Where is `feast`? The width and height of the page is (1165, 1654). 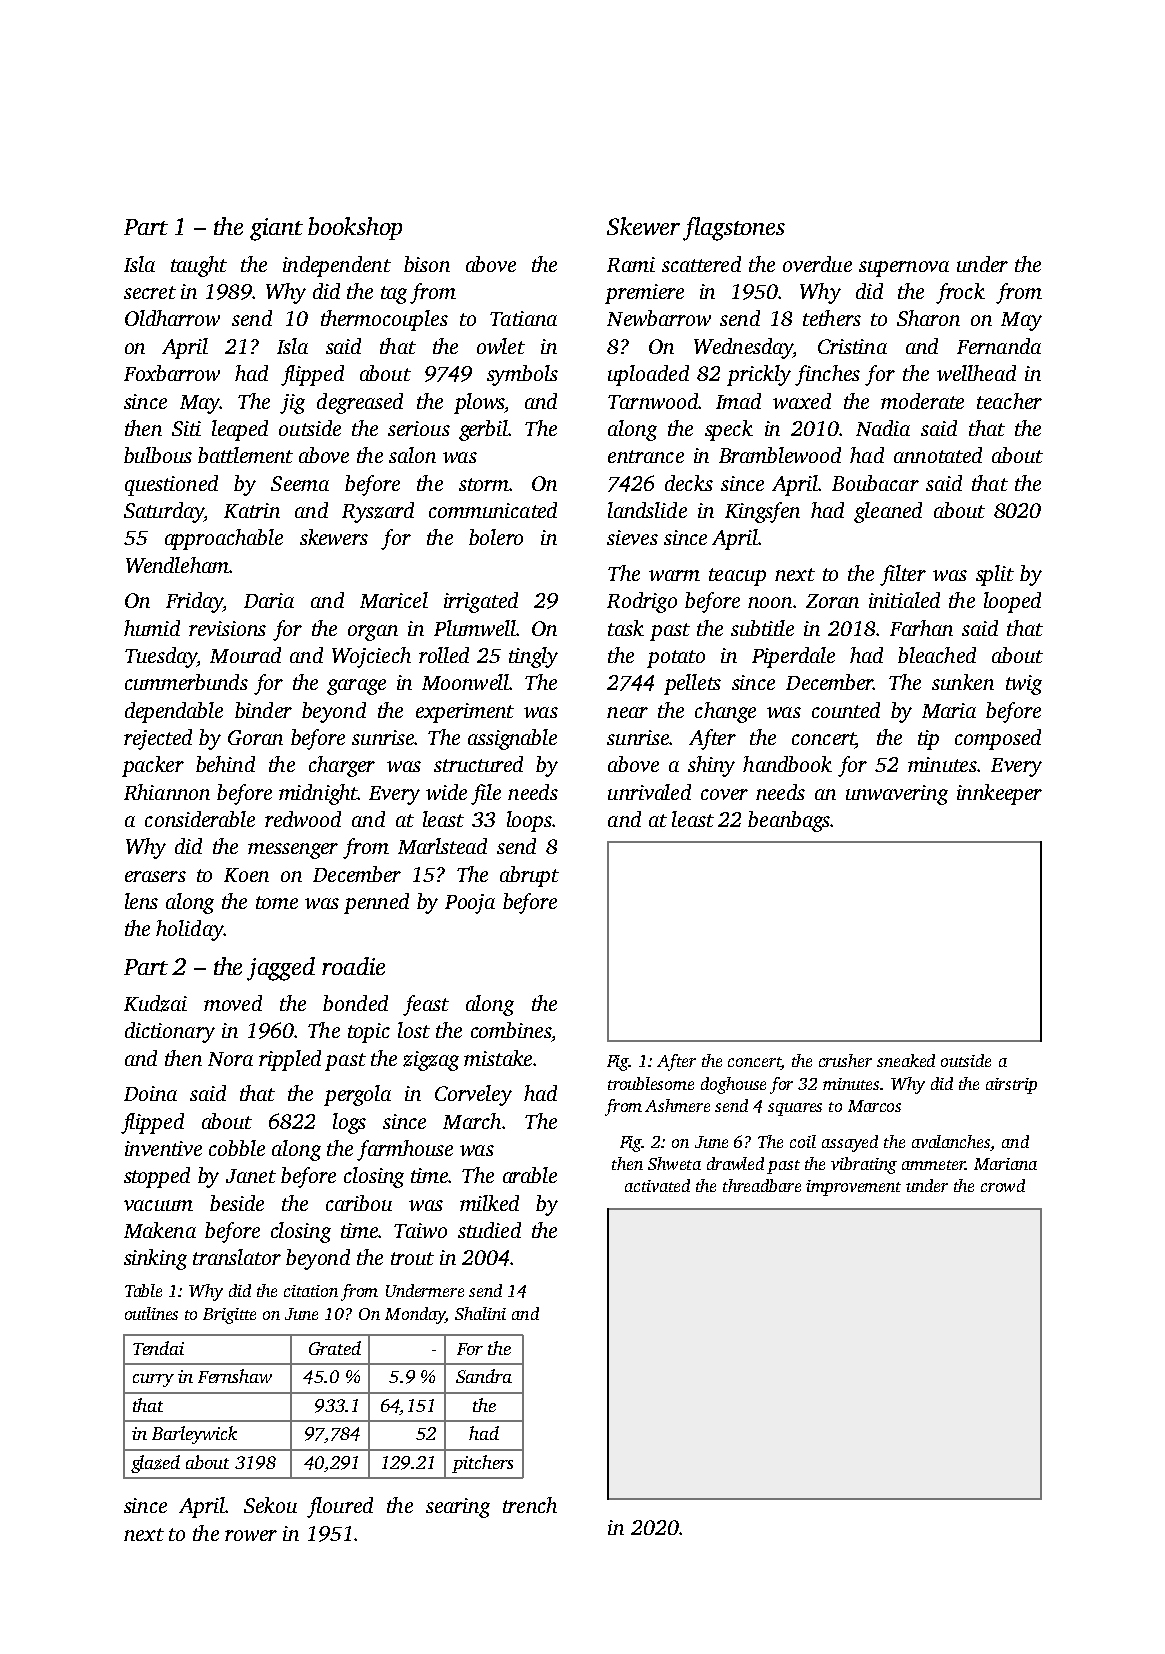 feast is located at coordinates (426, 1005).
